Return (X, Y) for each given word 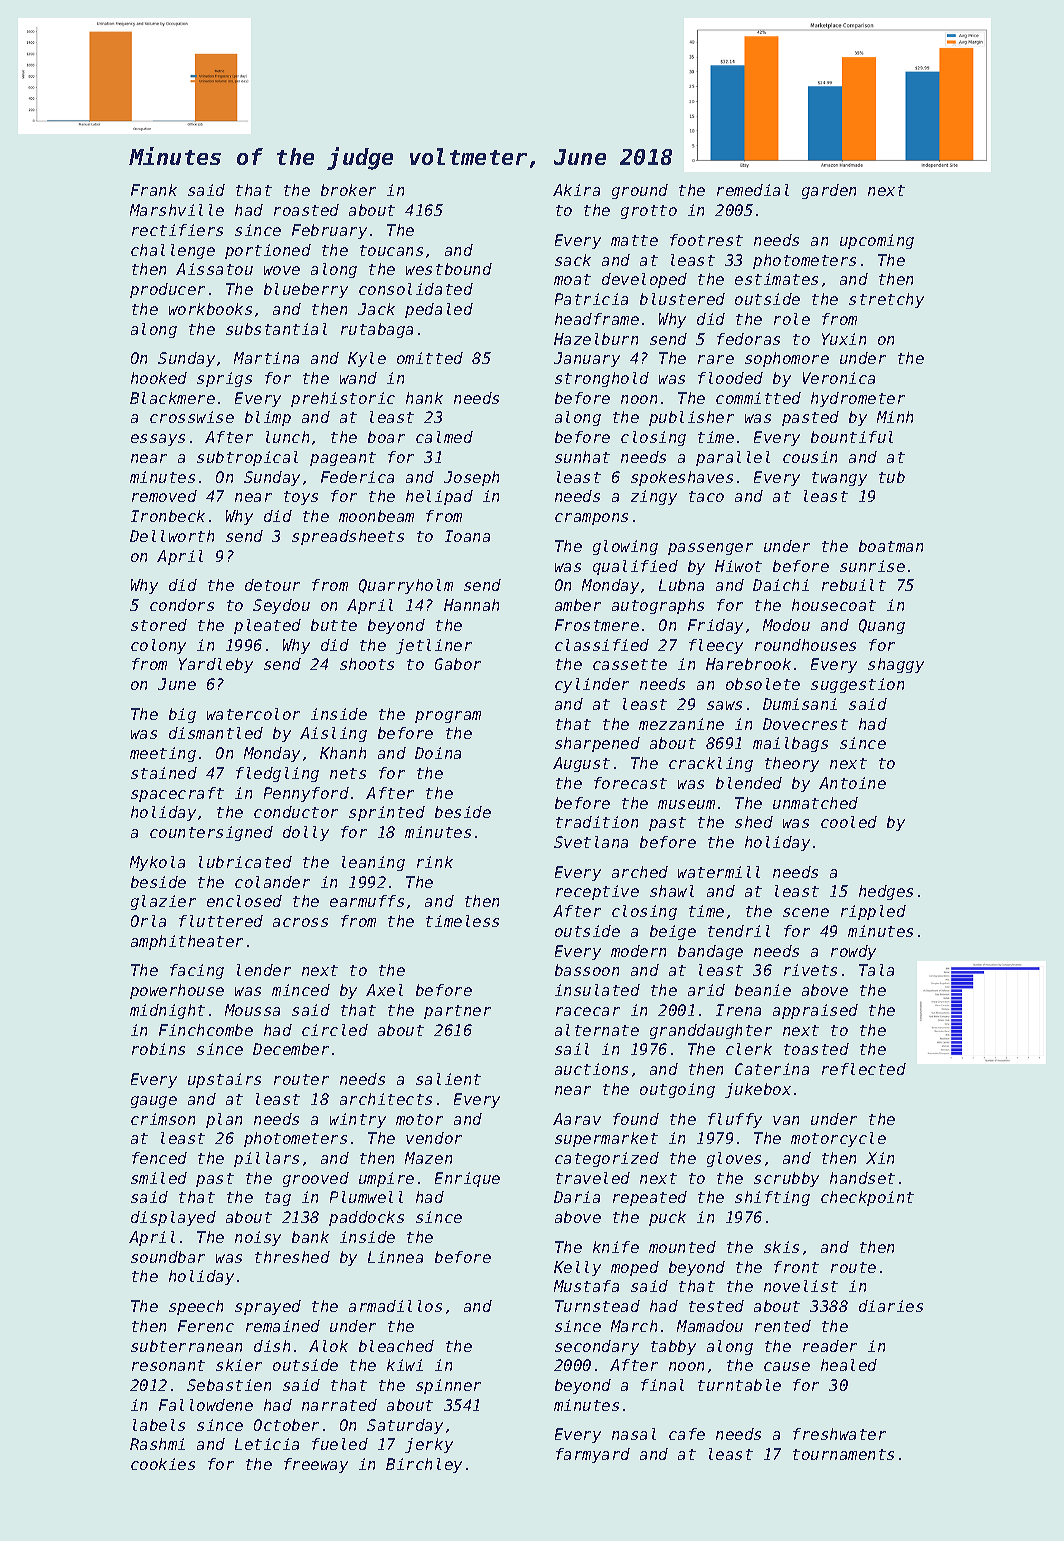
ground (640, 191)
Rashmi (157, 1444)
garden (829, 191)
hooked (159, 378)
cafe (687, 1434)
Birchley (424, 1465)
